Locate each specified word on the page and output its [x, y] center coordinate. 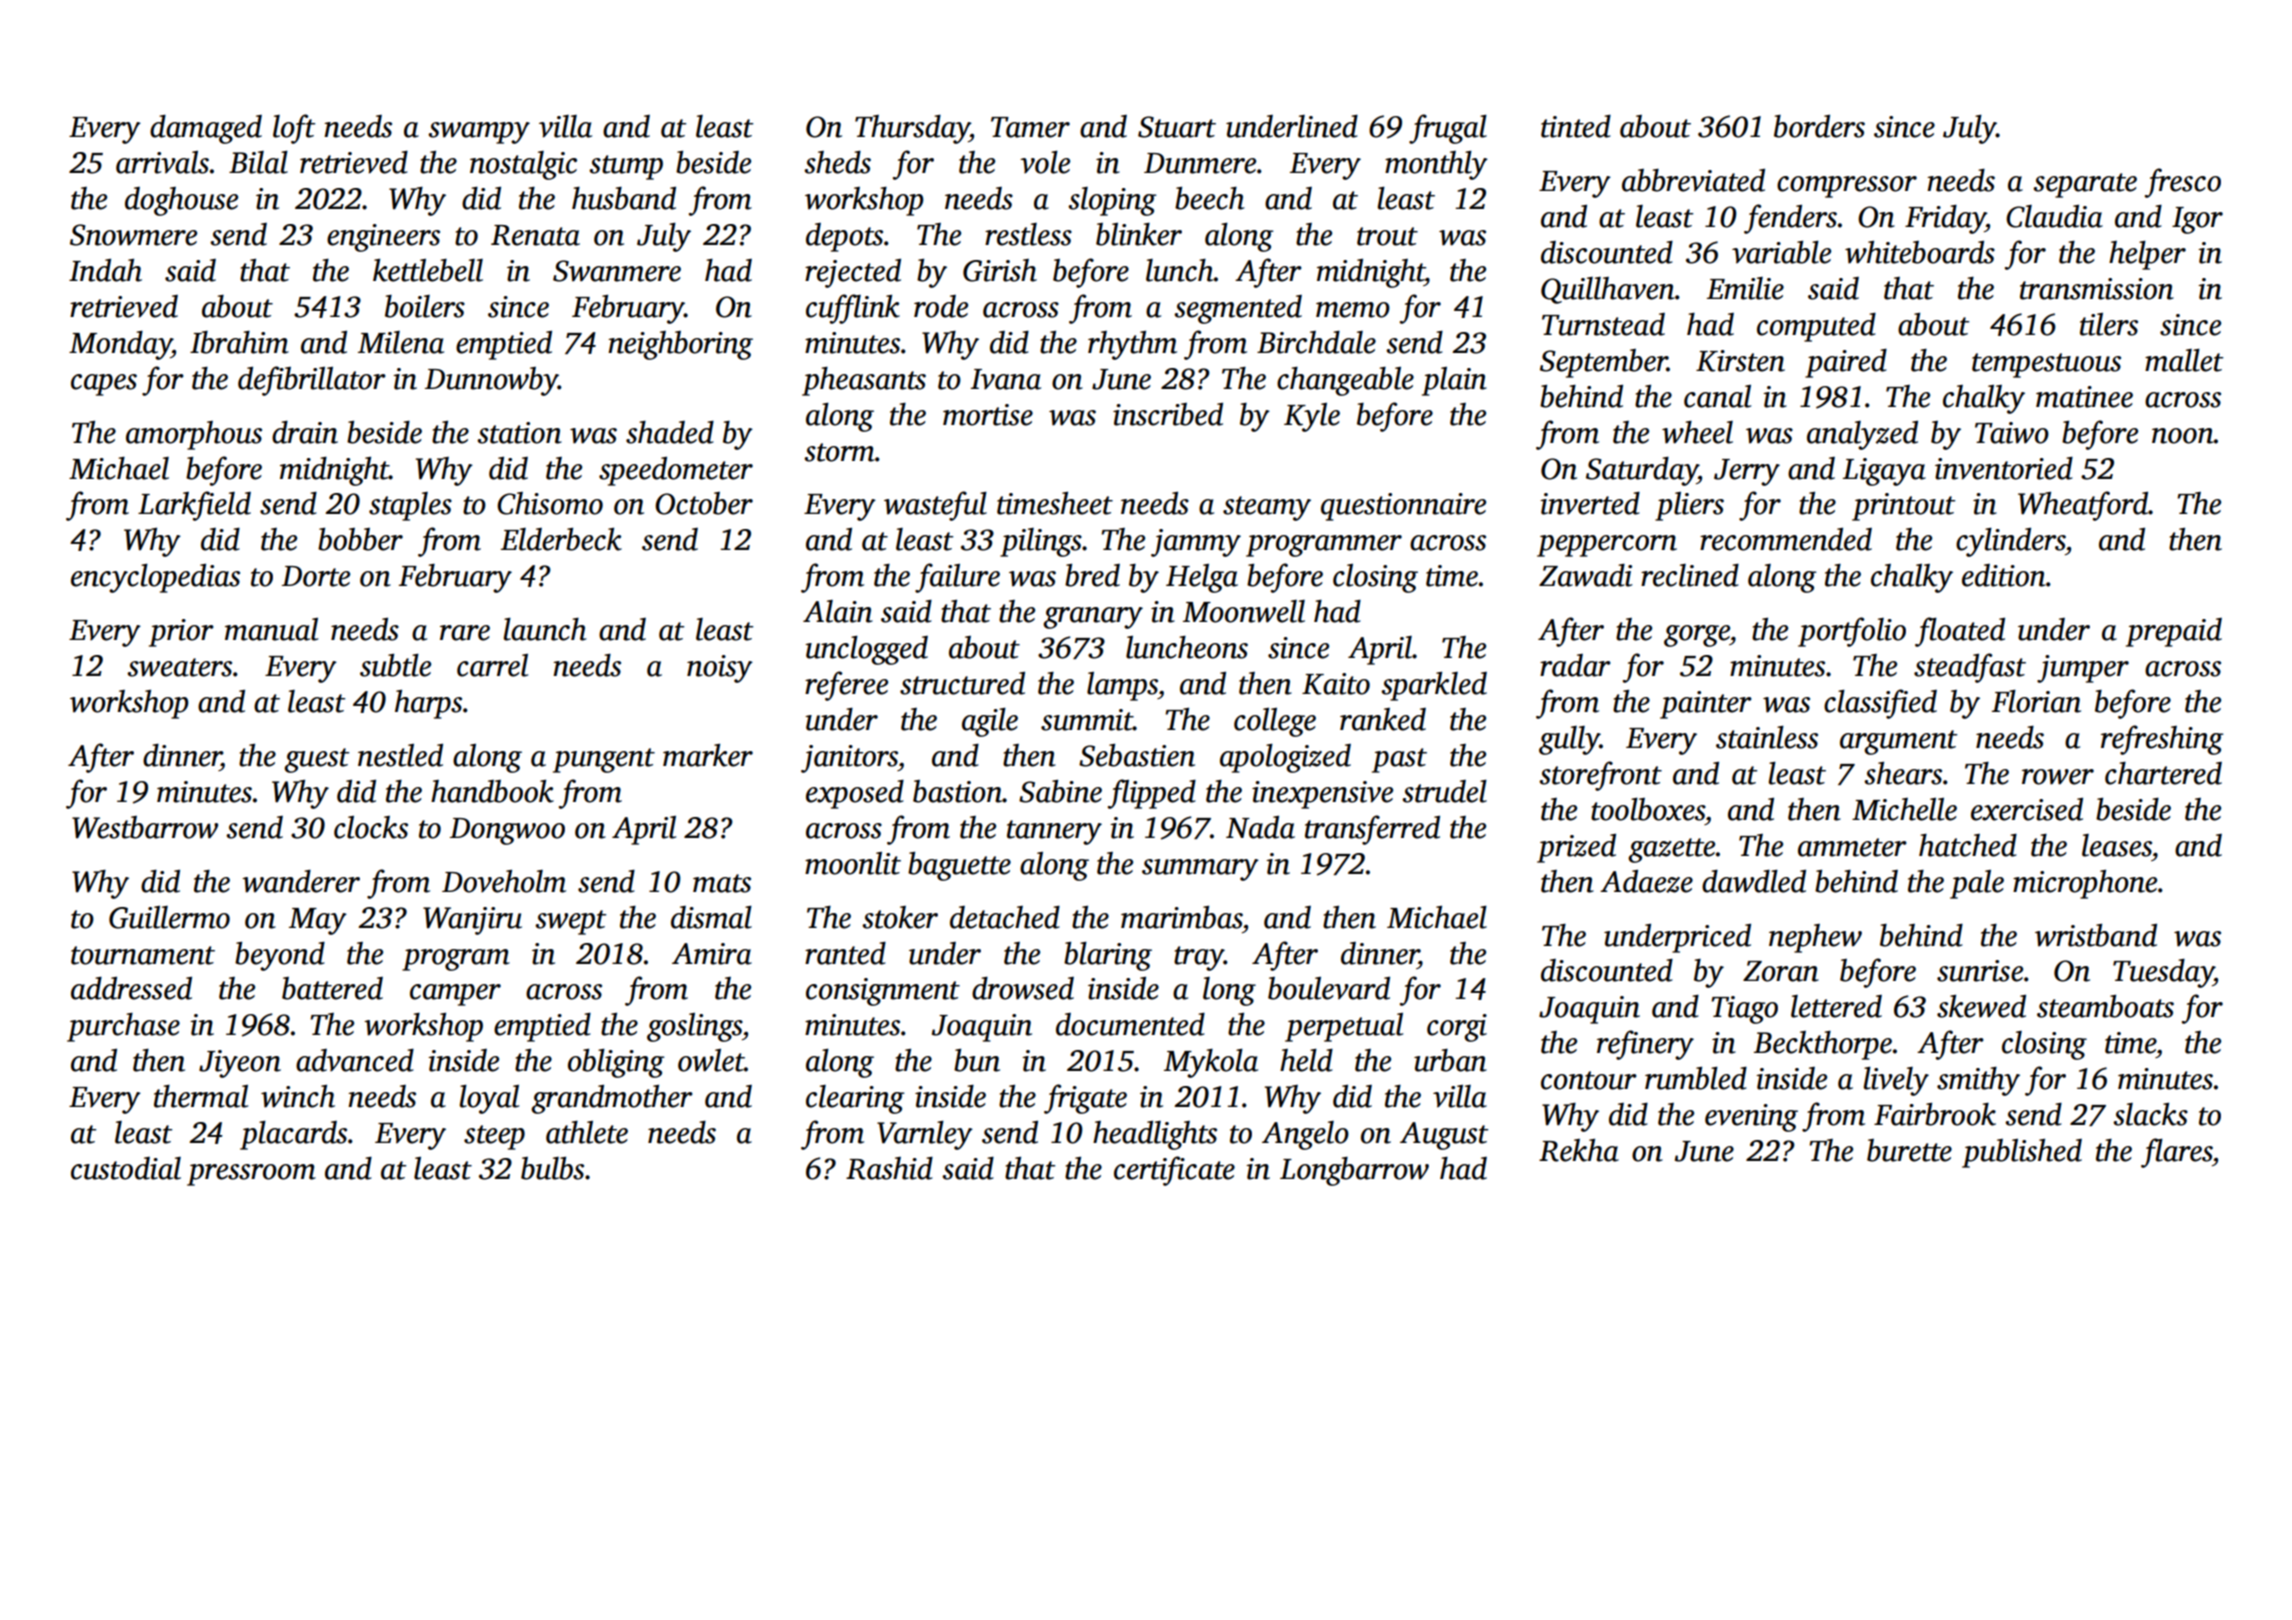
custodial [126, 1168]
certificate [1174, 1171]
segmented [1238, 309]
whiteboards [1920, 252]
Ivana [1006, 379]
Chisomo [550, 503]
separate [2085, 185]
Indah [105, 270]
